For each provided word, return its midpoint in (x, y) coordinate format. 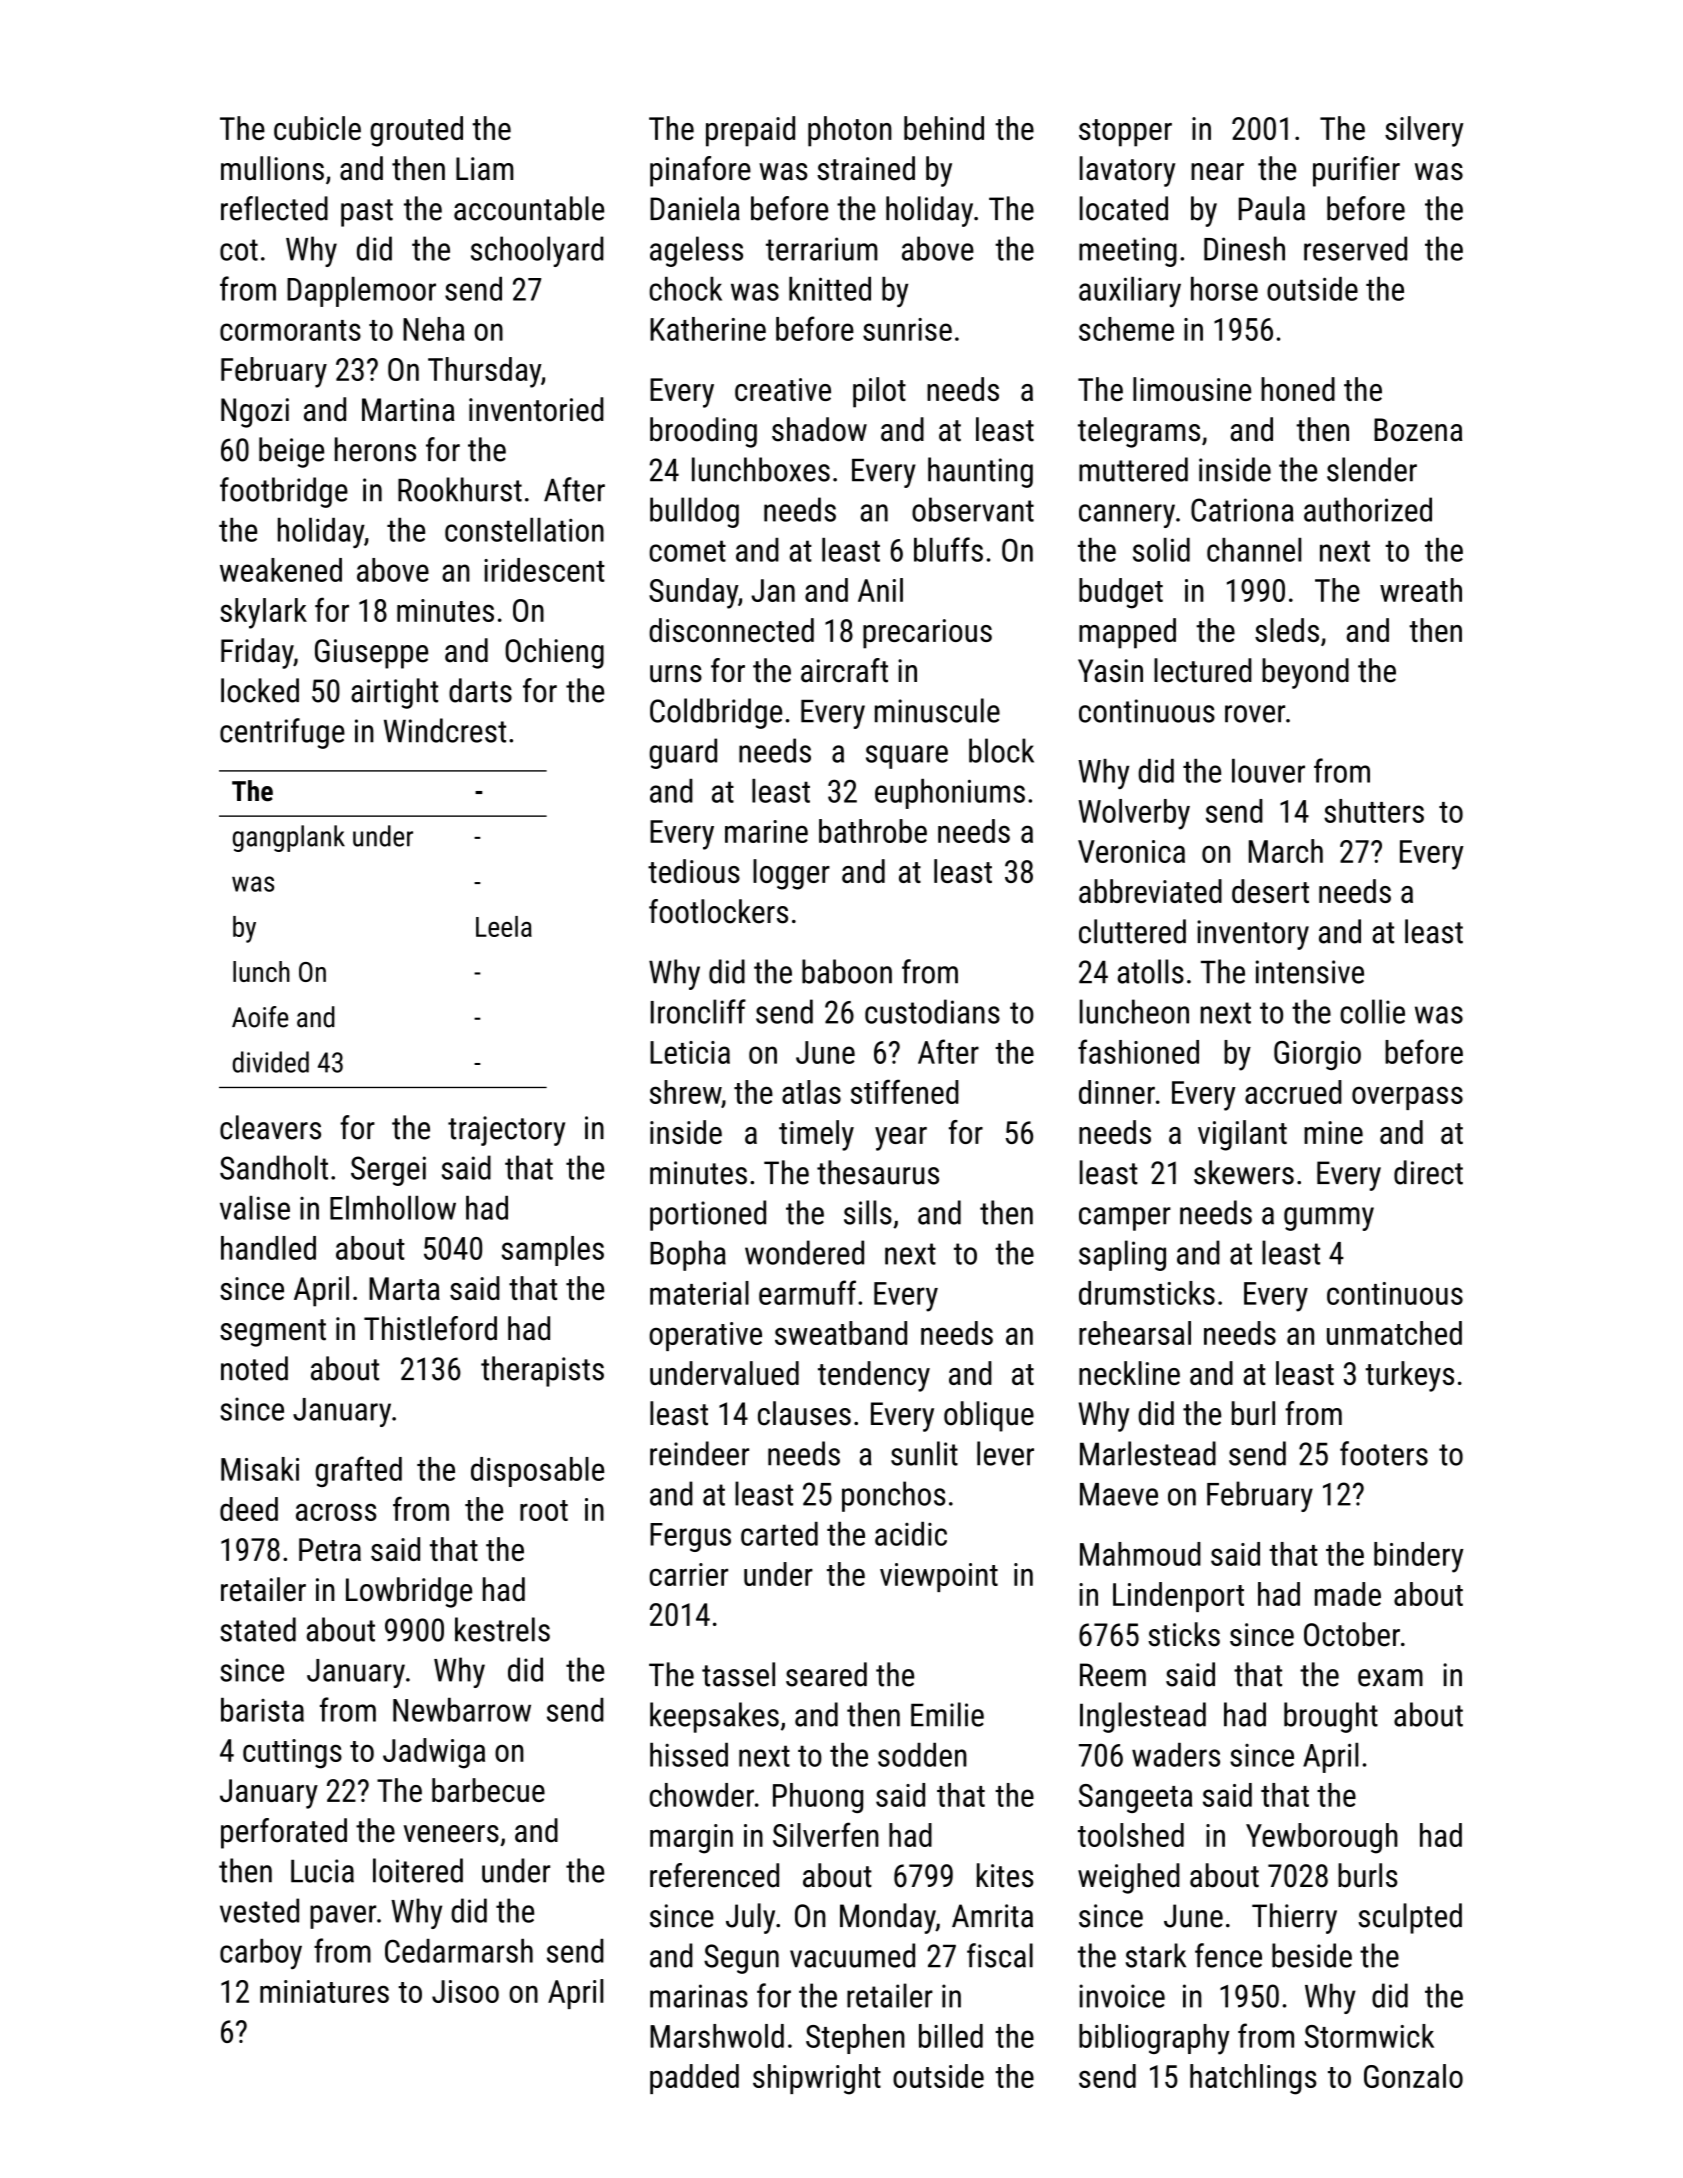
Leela (504, 926)
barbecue (488, 1790)
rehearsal (1135, 1333)
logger (791, 874)
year (901, 1139)
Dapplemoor (361, 292)
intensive (1310, 972)
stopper (1125, 133)
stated (258, 1629)
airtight (394, 693)
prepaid (750, 131)
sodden (922, 1755)
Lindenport (1178, 1597)
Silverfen (826, 1834)
